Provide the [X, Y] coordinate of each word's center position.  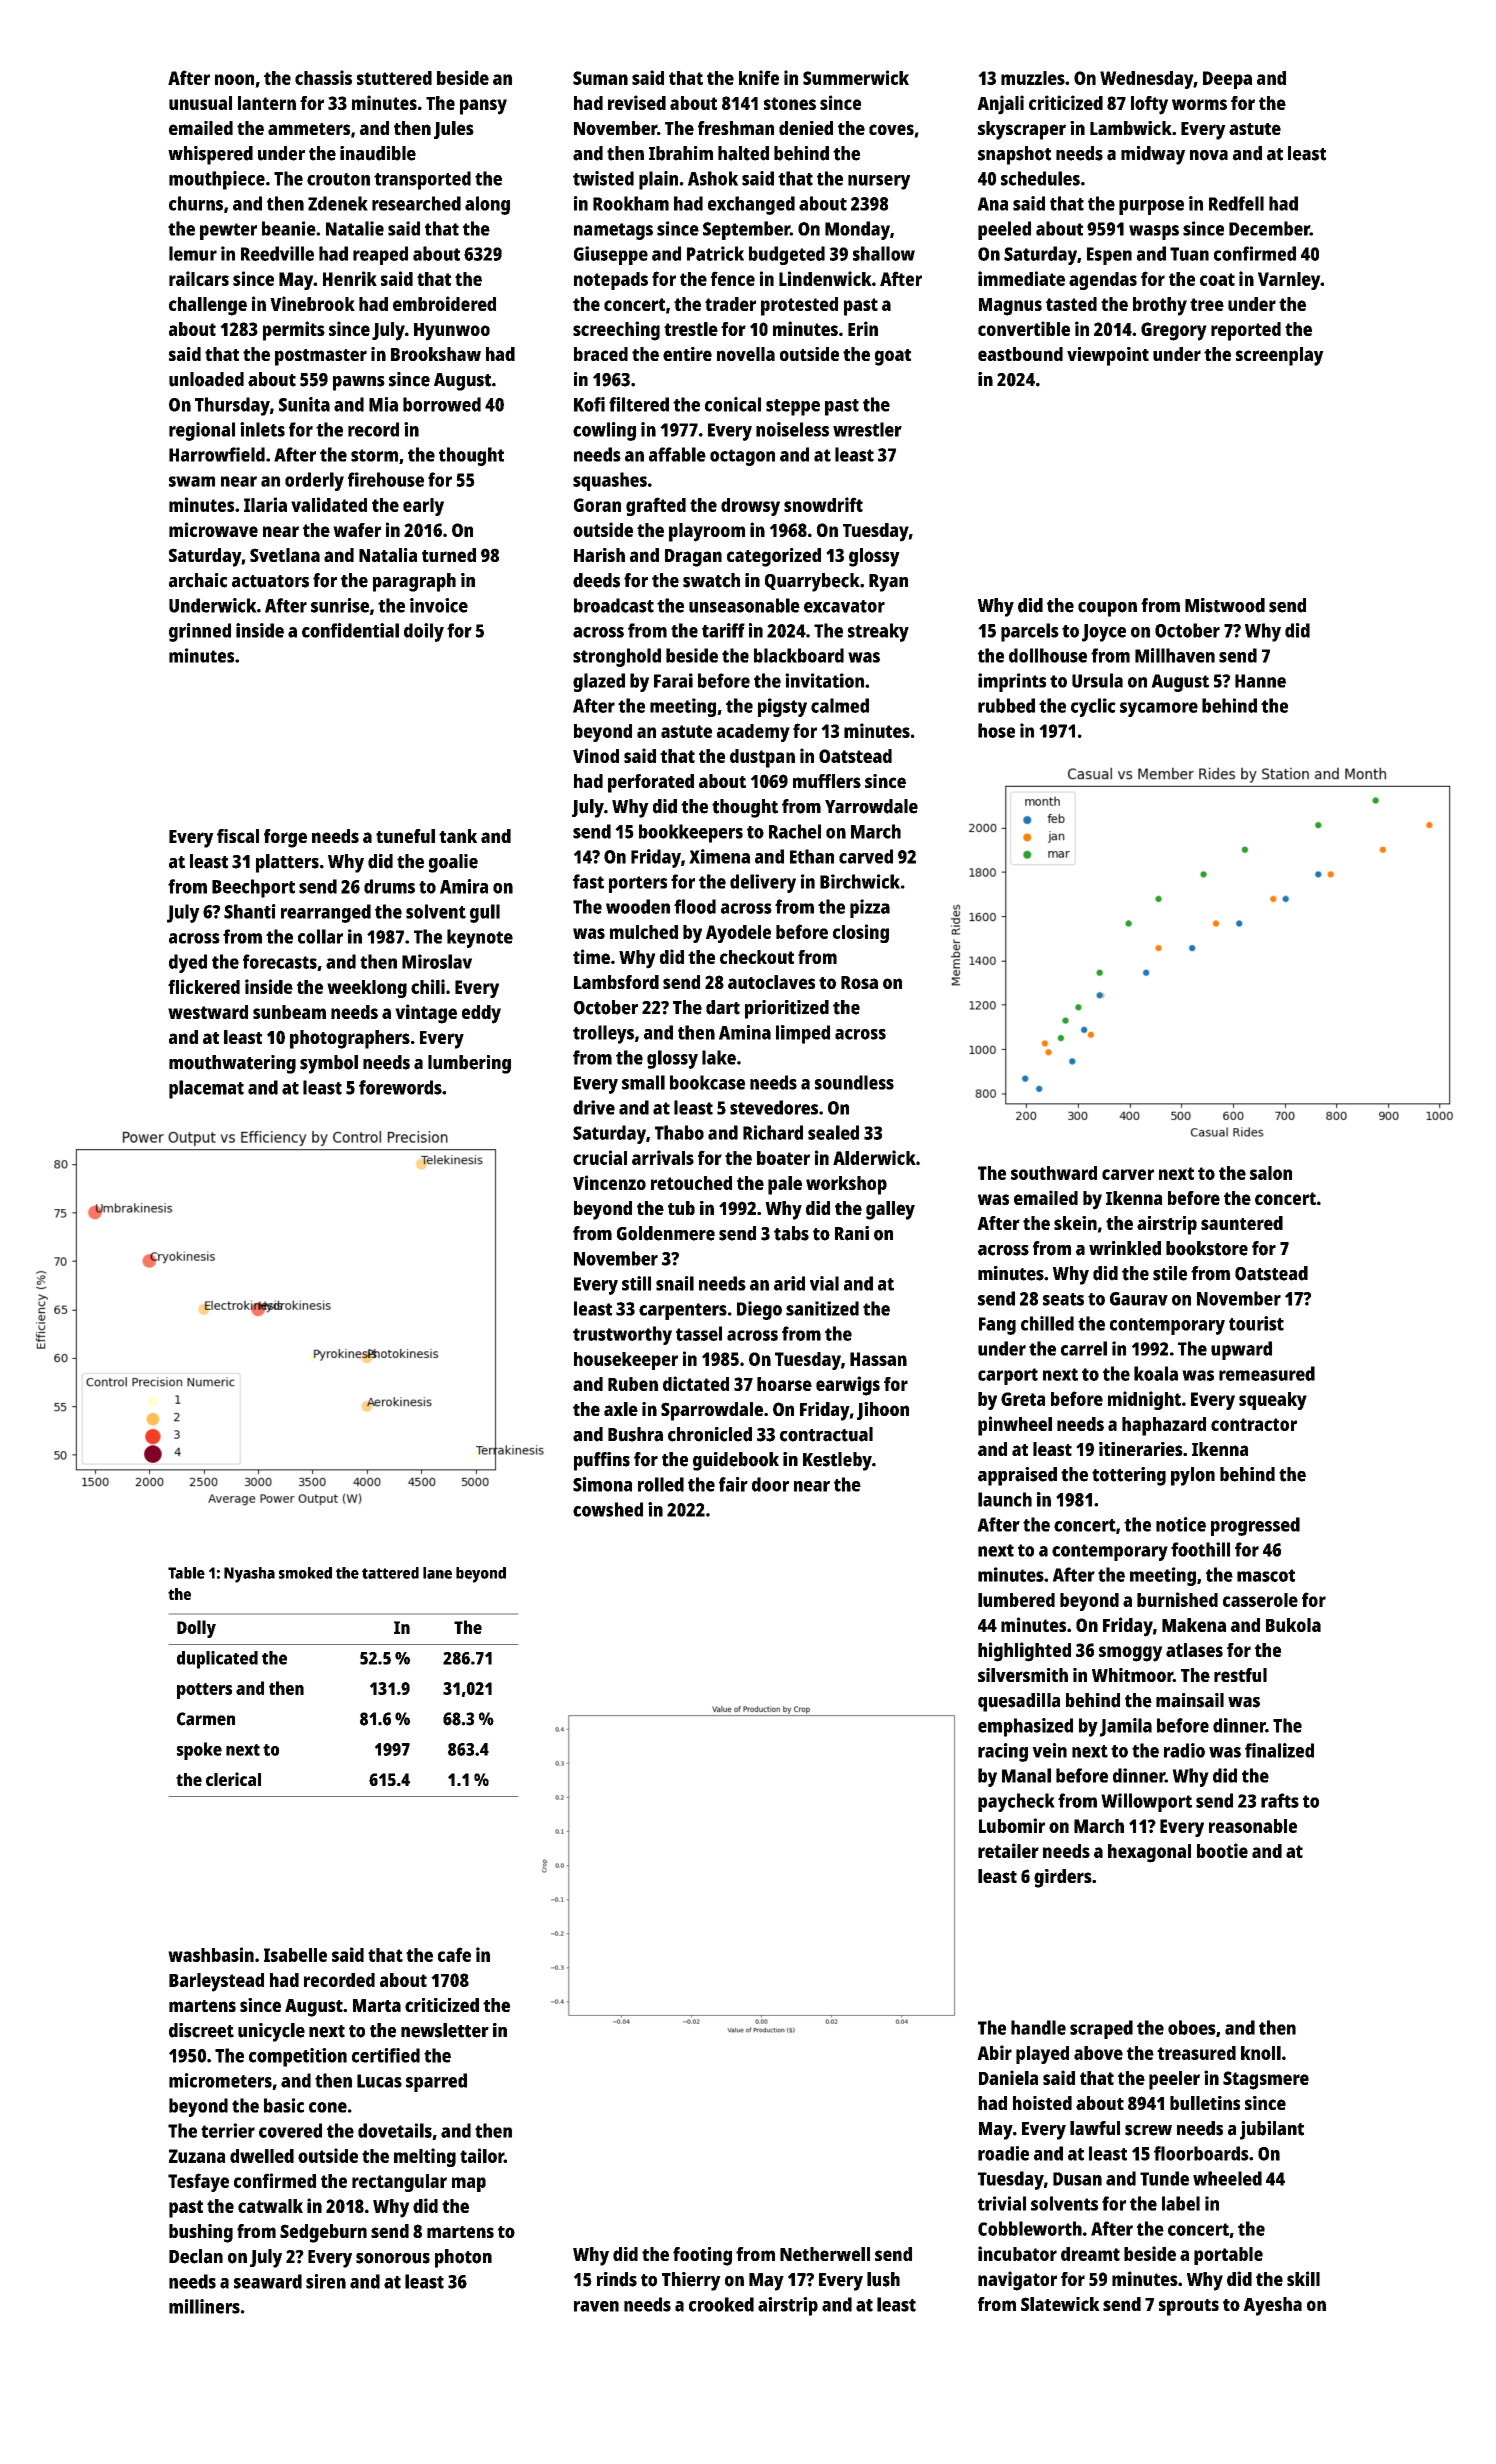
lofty [1149, 105]
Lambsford [616, 982]
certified [386, 2055]
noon [234, 79]
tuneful [405, 836]
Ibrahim [681, 153]
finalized [1279, 1750]
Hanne [1260, 681]
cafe [454, 1954]
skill [1303, 2278]
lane [437, 1573]
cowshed [608, 1509]
